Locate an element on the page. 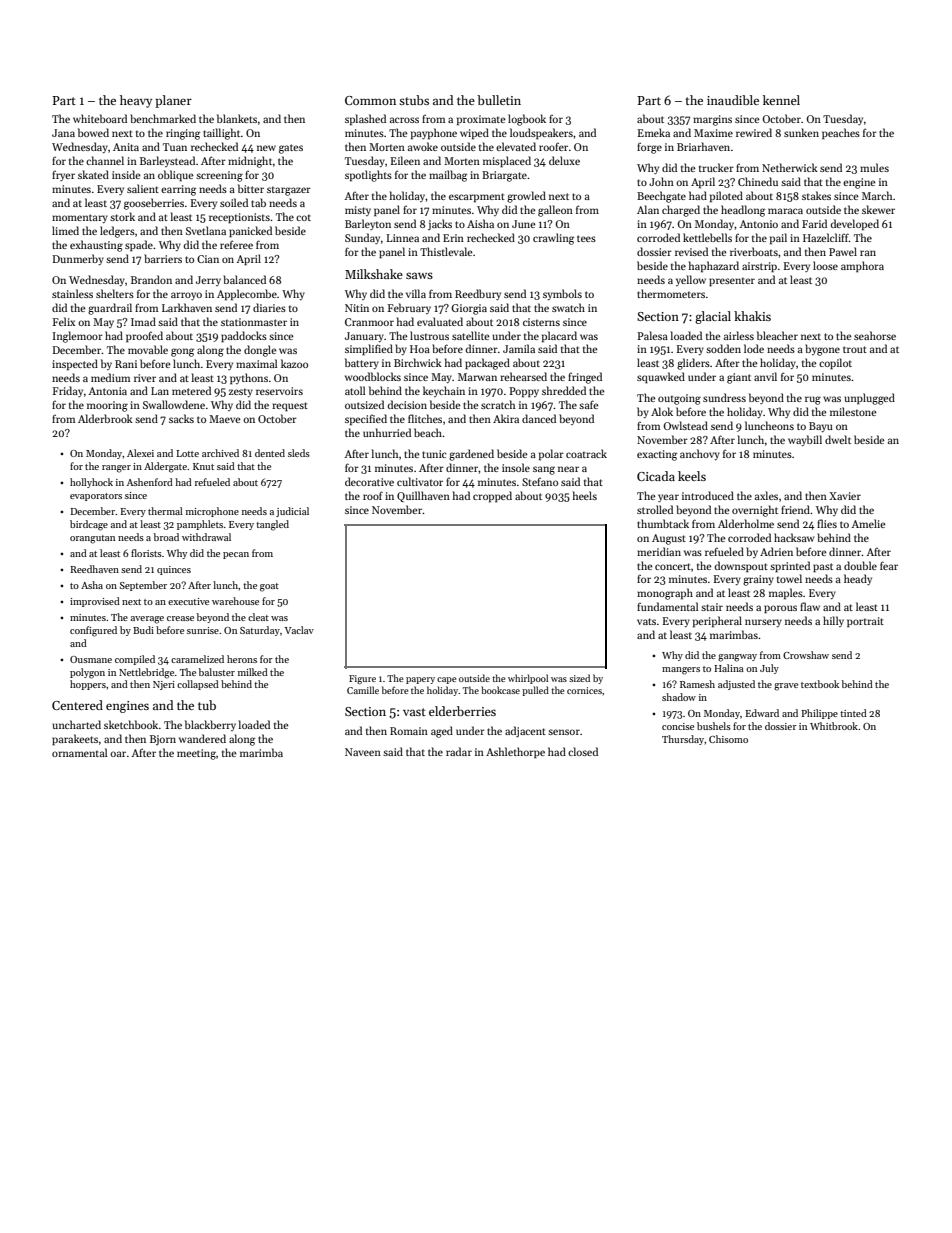  blankets is located at coordinates (237, 118).
